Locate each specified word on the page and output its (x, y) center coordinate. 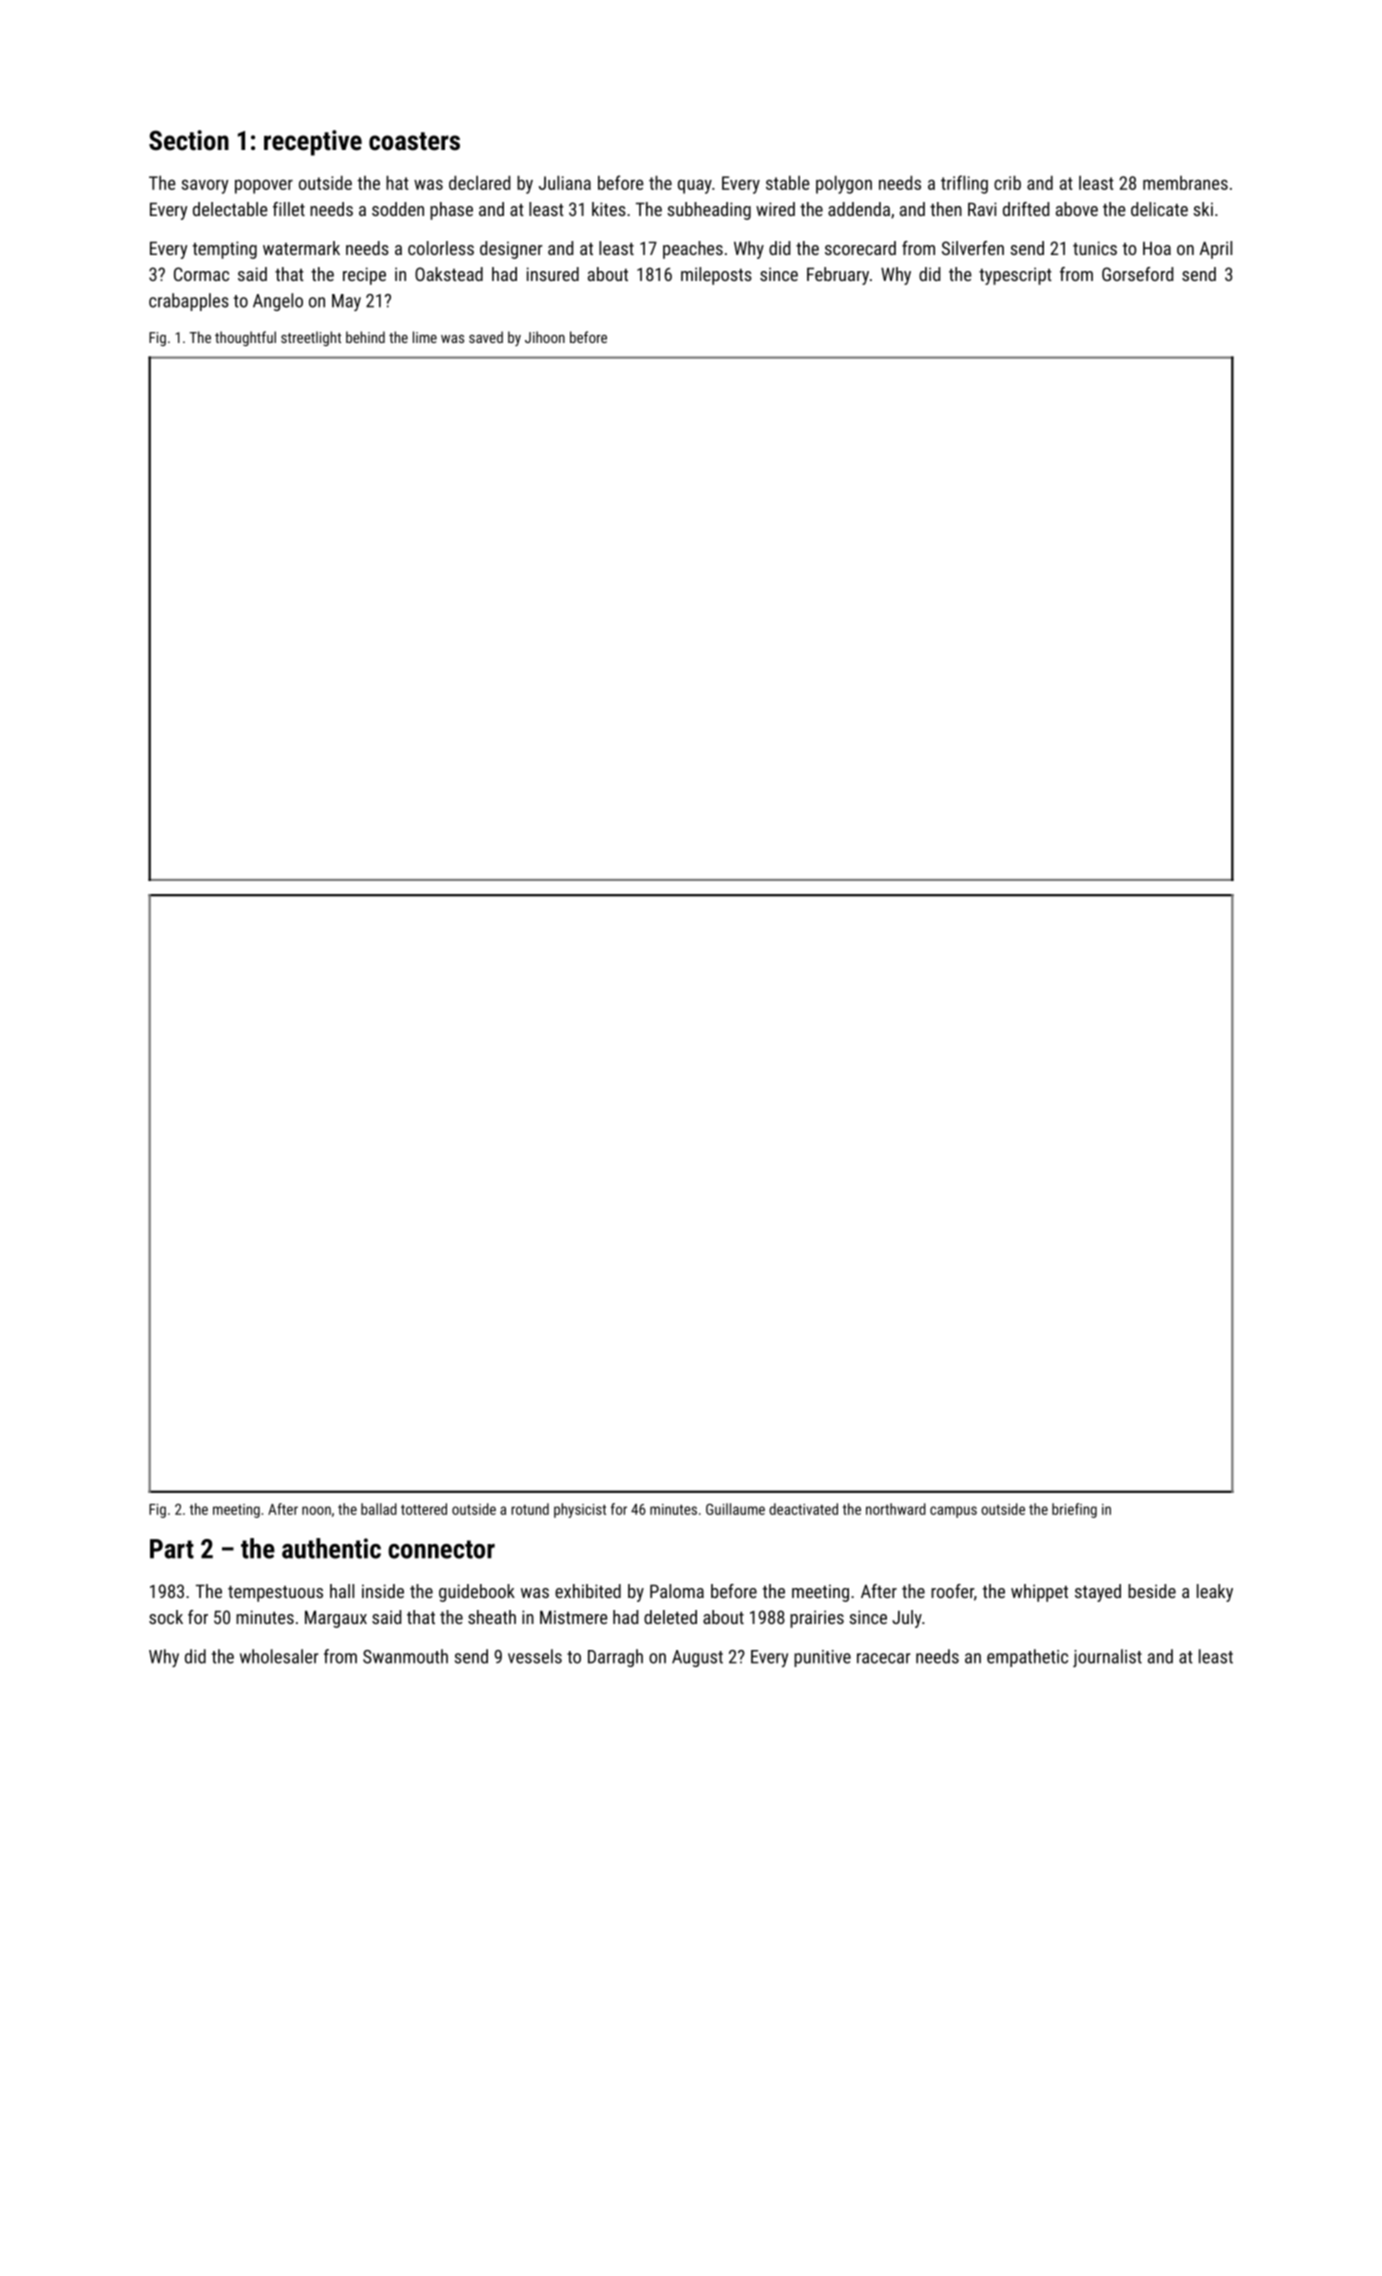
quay (695, 187)
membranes (1185, 183)
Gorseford (1137, 274)
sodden (398, 209)
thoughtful (245, 338)
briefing (1074, 1510)
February (838, 276)
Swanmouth (405, 1656)
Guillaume (735, 1509)
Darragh (615, 1658)
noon (316, 1510)
